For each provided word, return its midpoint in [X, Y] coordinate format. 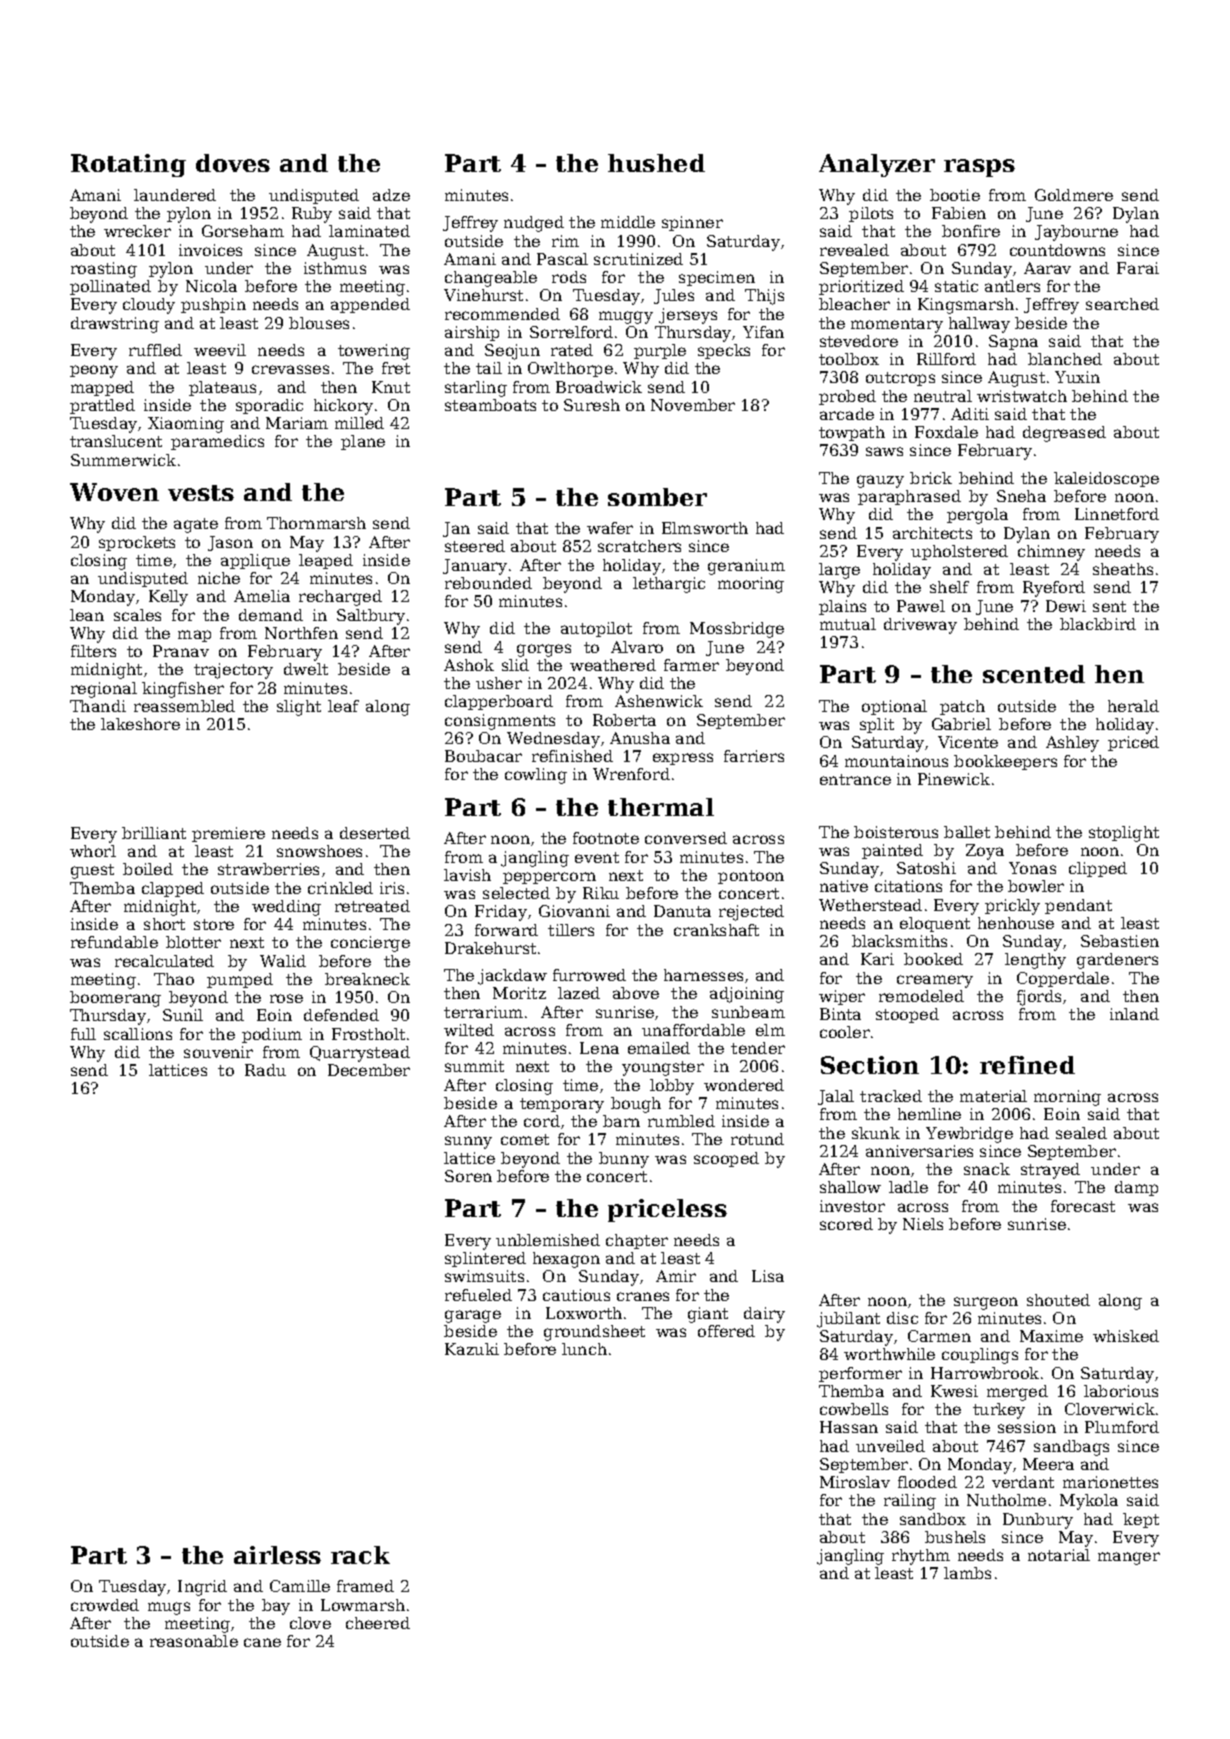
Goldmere [1074, 195]
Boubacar [483, 756]
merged [1017, 1393]
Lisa [768, 1276]
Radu [265, 1070]
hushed [656, 163]
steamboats [490, 405]
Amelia [262, 596]
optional [894, 707]
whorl [93, 851]
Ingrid [202, 1588]
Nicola [211, 286]
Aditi [970, 414]
